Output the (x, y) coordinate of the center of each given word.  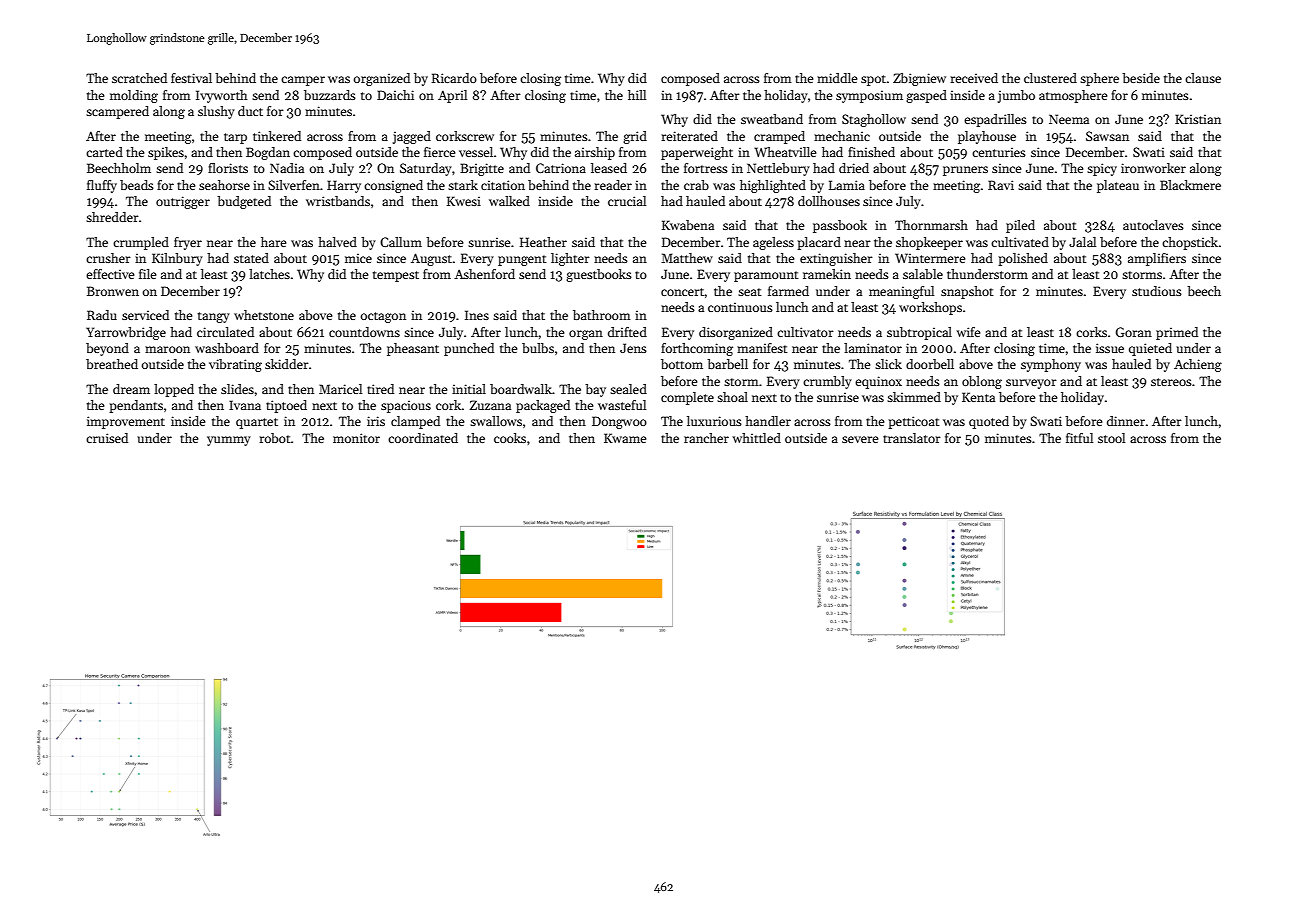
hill (637, 95)
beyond (107, 349)
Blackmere (1190, 185)
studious (1157, 291)
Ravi (1001, 185)
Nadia (287, 168)
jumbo (1016, 96)
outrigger (183, 202)
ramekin (827, 274)
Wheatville (785, 152)
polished (1023, 259)
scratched (139, 78)
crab (696, 185)
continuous (740, 307)
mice (358, 258)
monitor (356, 438)
